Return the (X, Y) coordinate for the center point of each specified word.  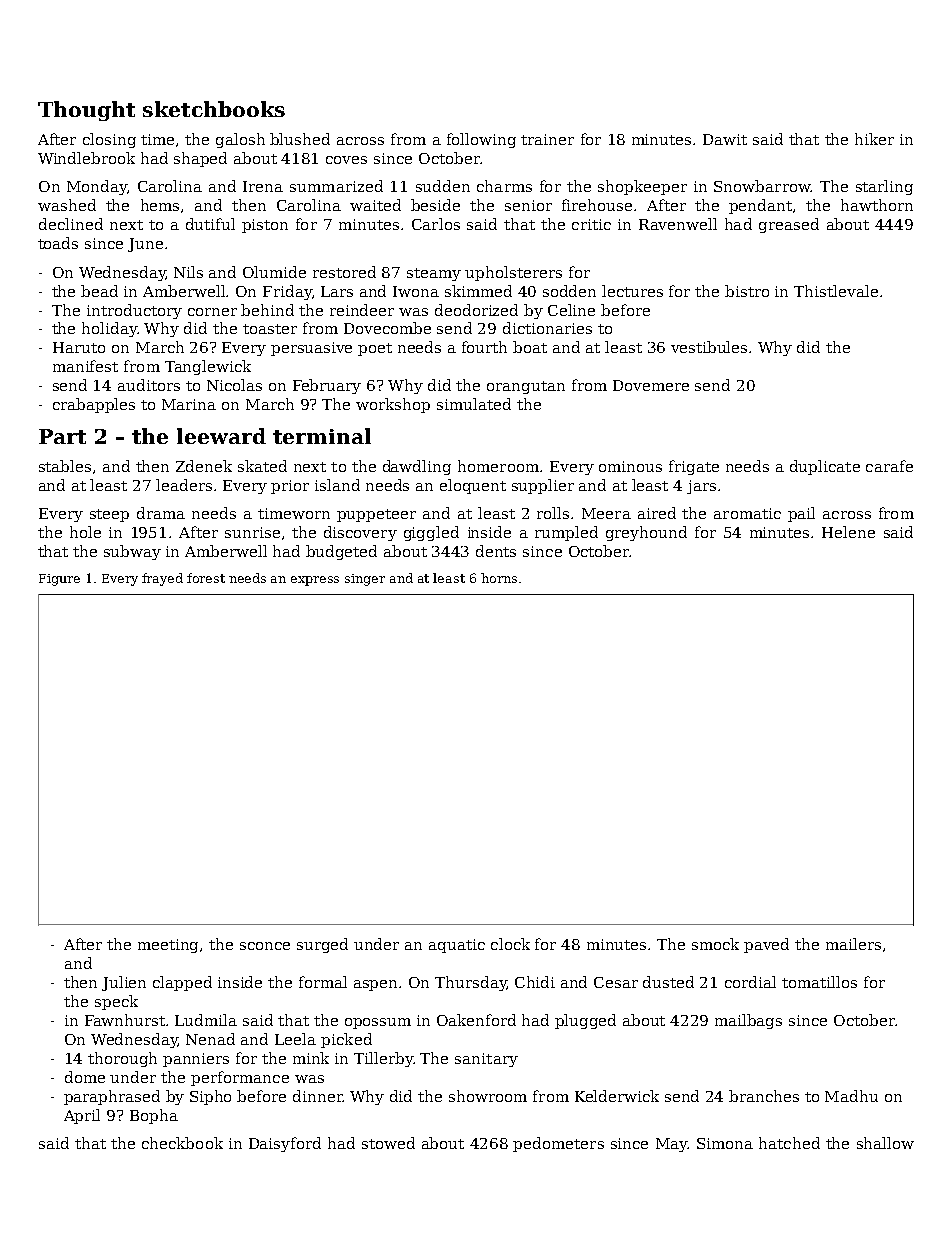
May (671, 1145)
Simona (725, 1143)
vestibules (709, 347)
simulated (474, 404)
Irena (263, 186)
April (82, 1116)
